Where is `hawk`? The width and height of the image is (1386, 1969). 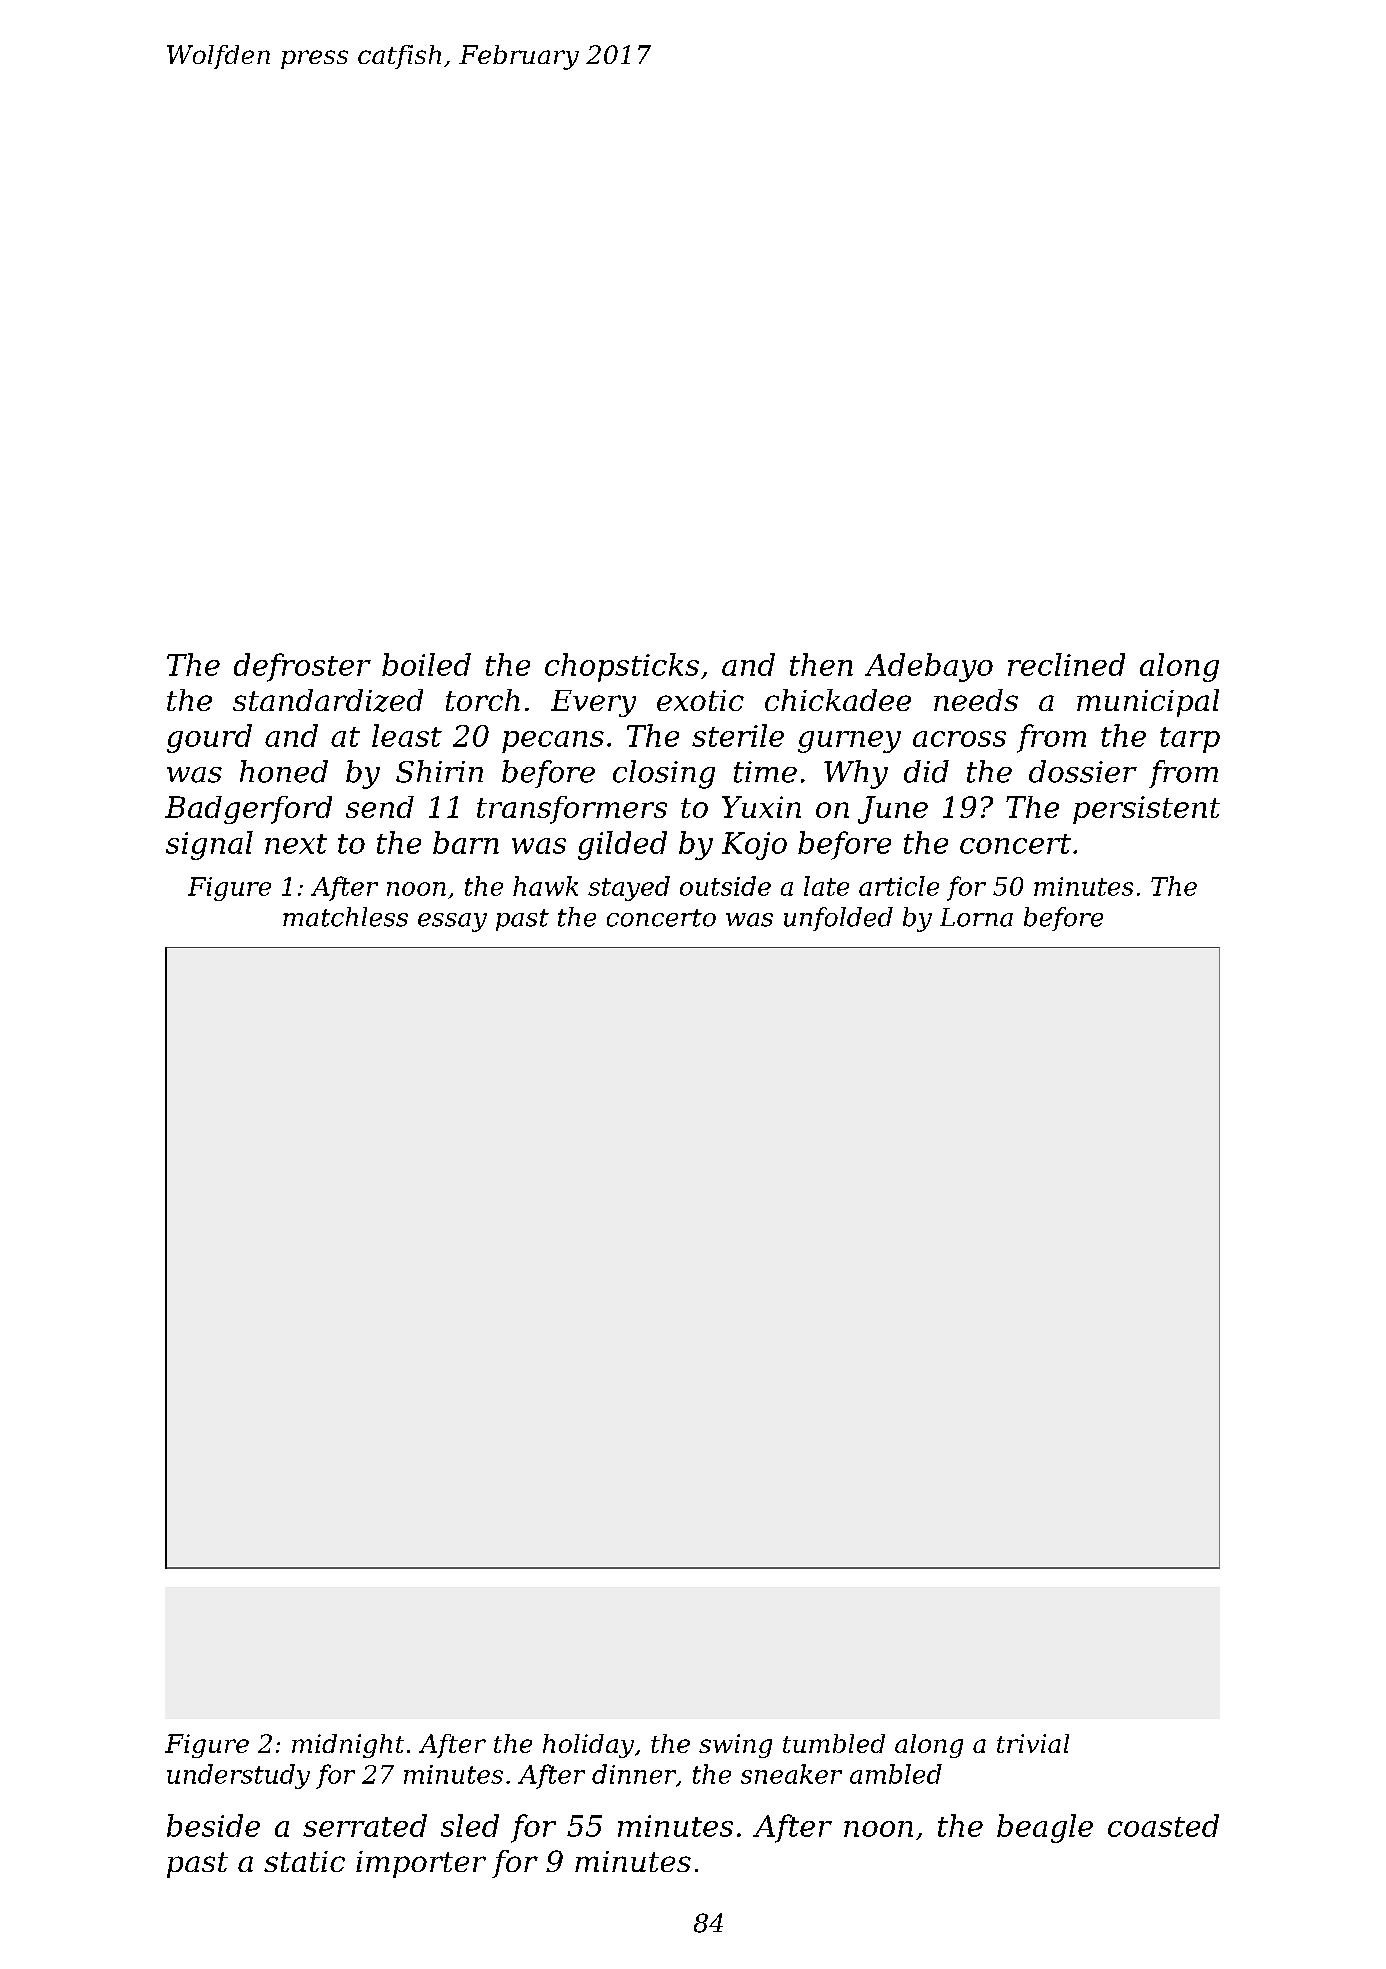
hawk is located at coordinates (545, 886).
